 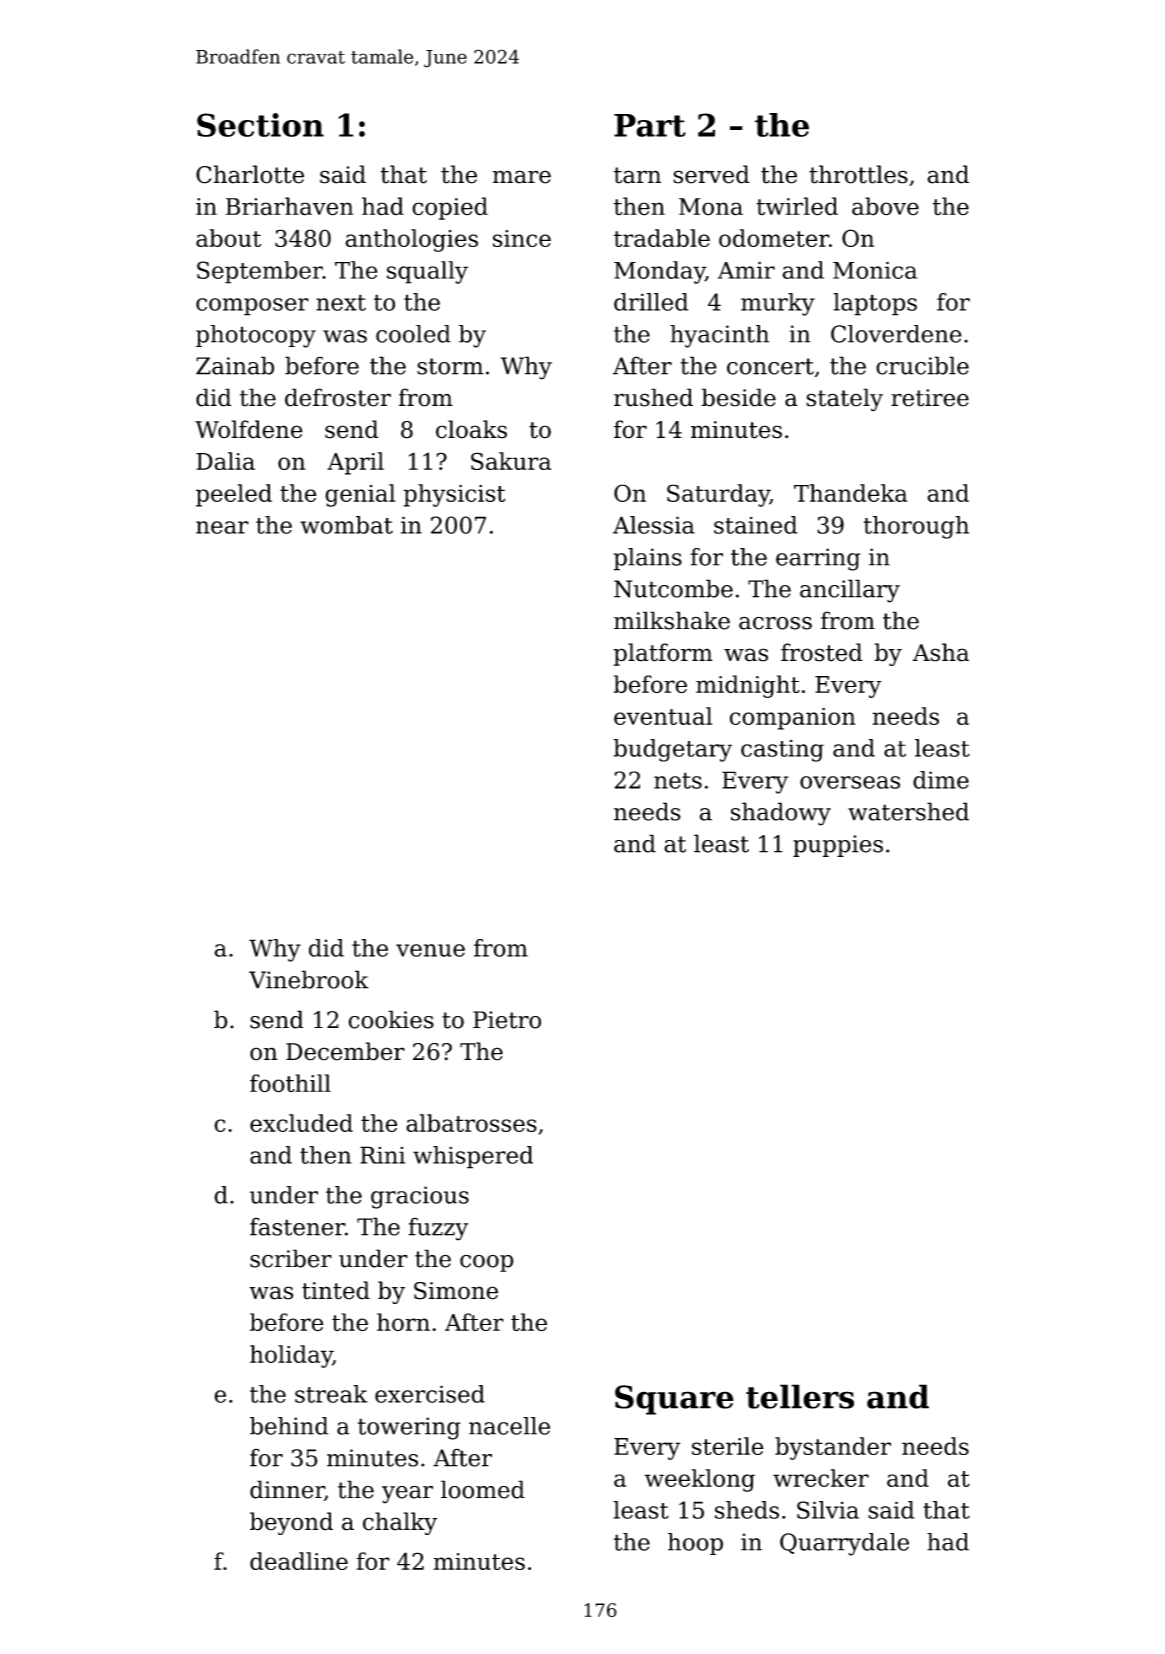 I want to click on Thandeka, so click(x=850, y=493).
